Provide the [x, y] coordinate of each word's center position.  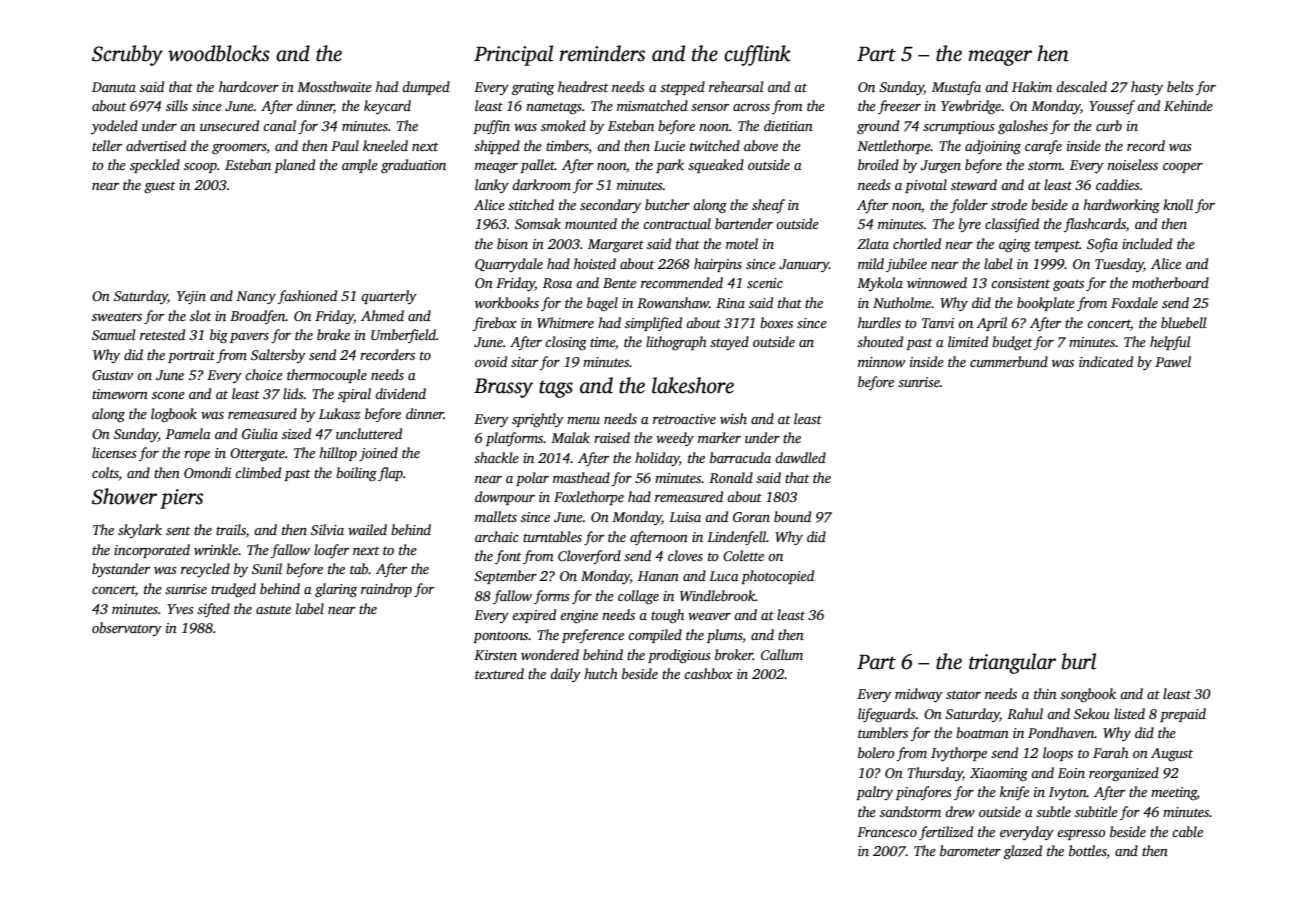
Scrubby [127, 55]
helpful [1170, 343]
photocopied [777, 577]
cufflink [757, 55]
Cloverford [589, 557]
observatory [127, 629]
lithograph [676, 343]
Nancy [256, 297]
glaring [336, 590]
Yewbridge [971, 107]
